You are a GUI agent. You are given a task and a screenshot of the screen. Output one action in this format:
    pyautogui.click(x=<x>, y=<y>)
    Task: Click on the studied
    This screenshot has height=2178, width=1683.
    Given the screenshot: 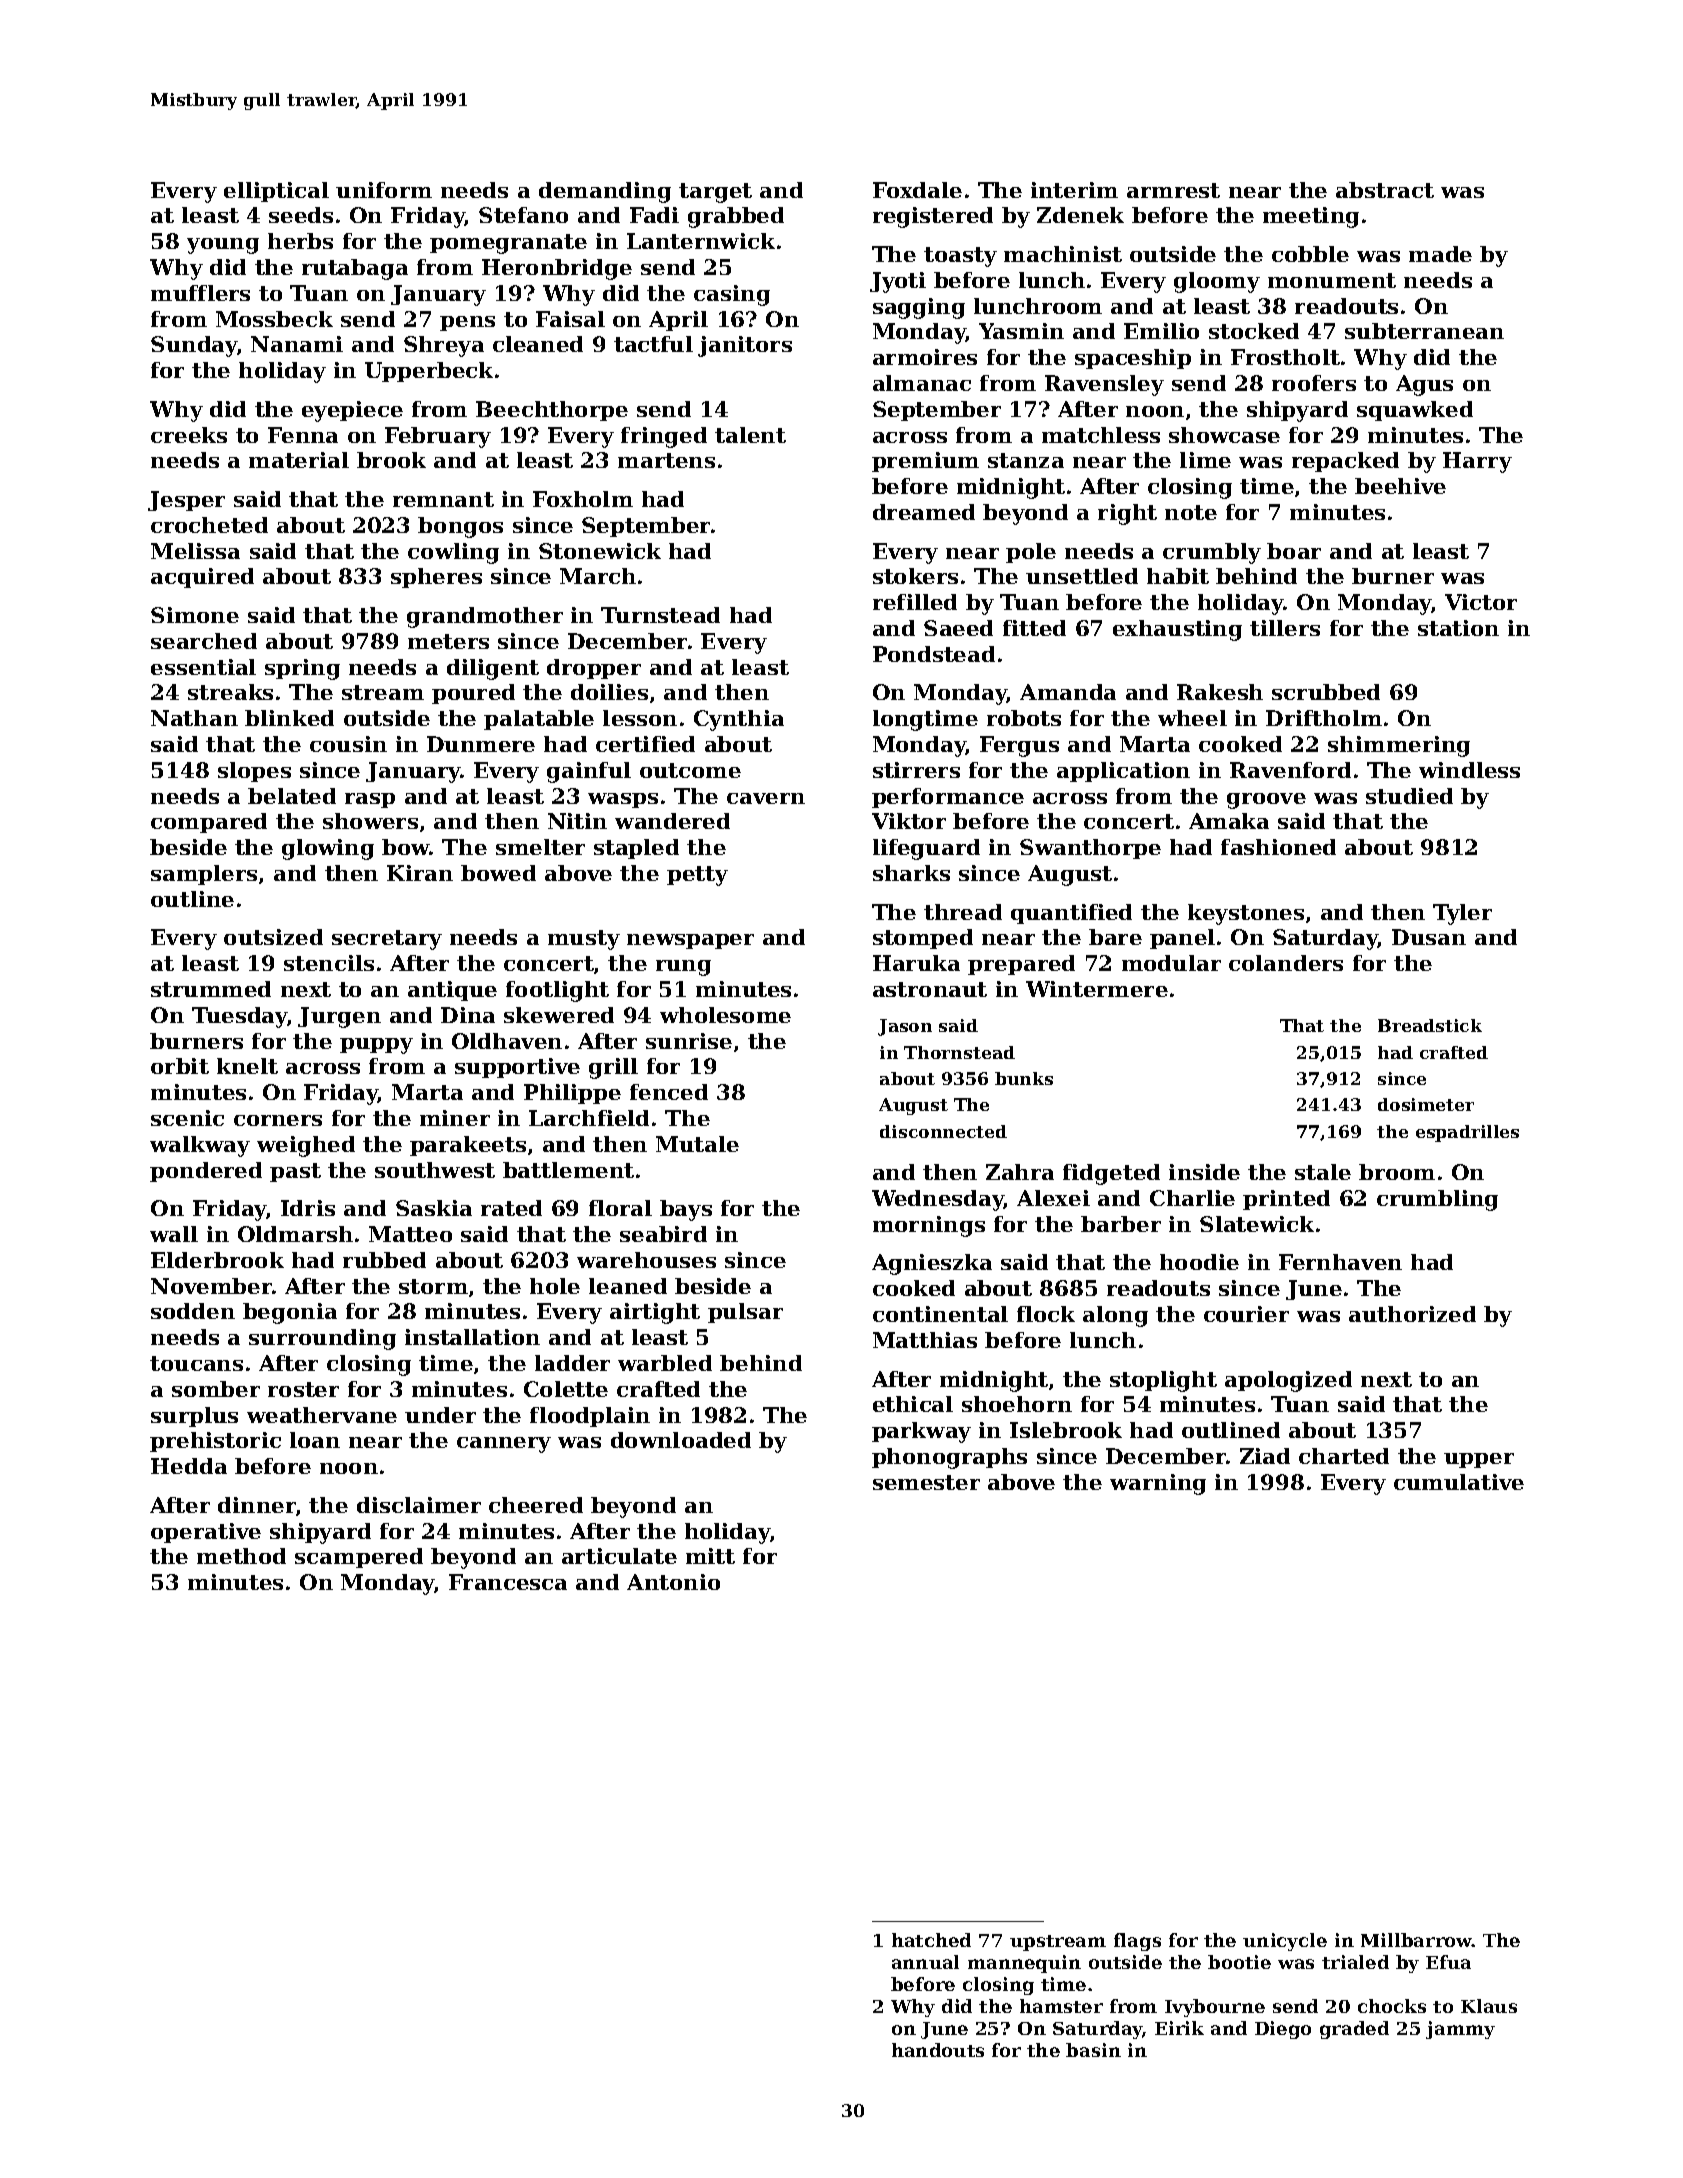 What is the action you would take?
    pyautogui.click(x=1409, y=796)
